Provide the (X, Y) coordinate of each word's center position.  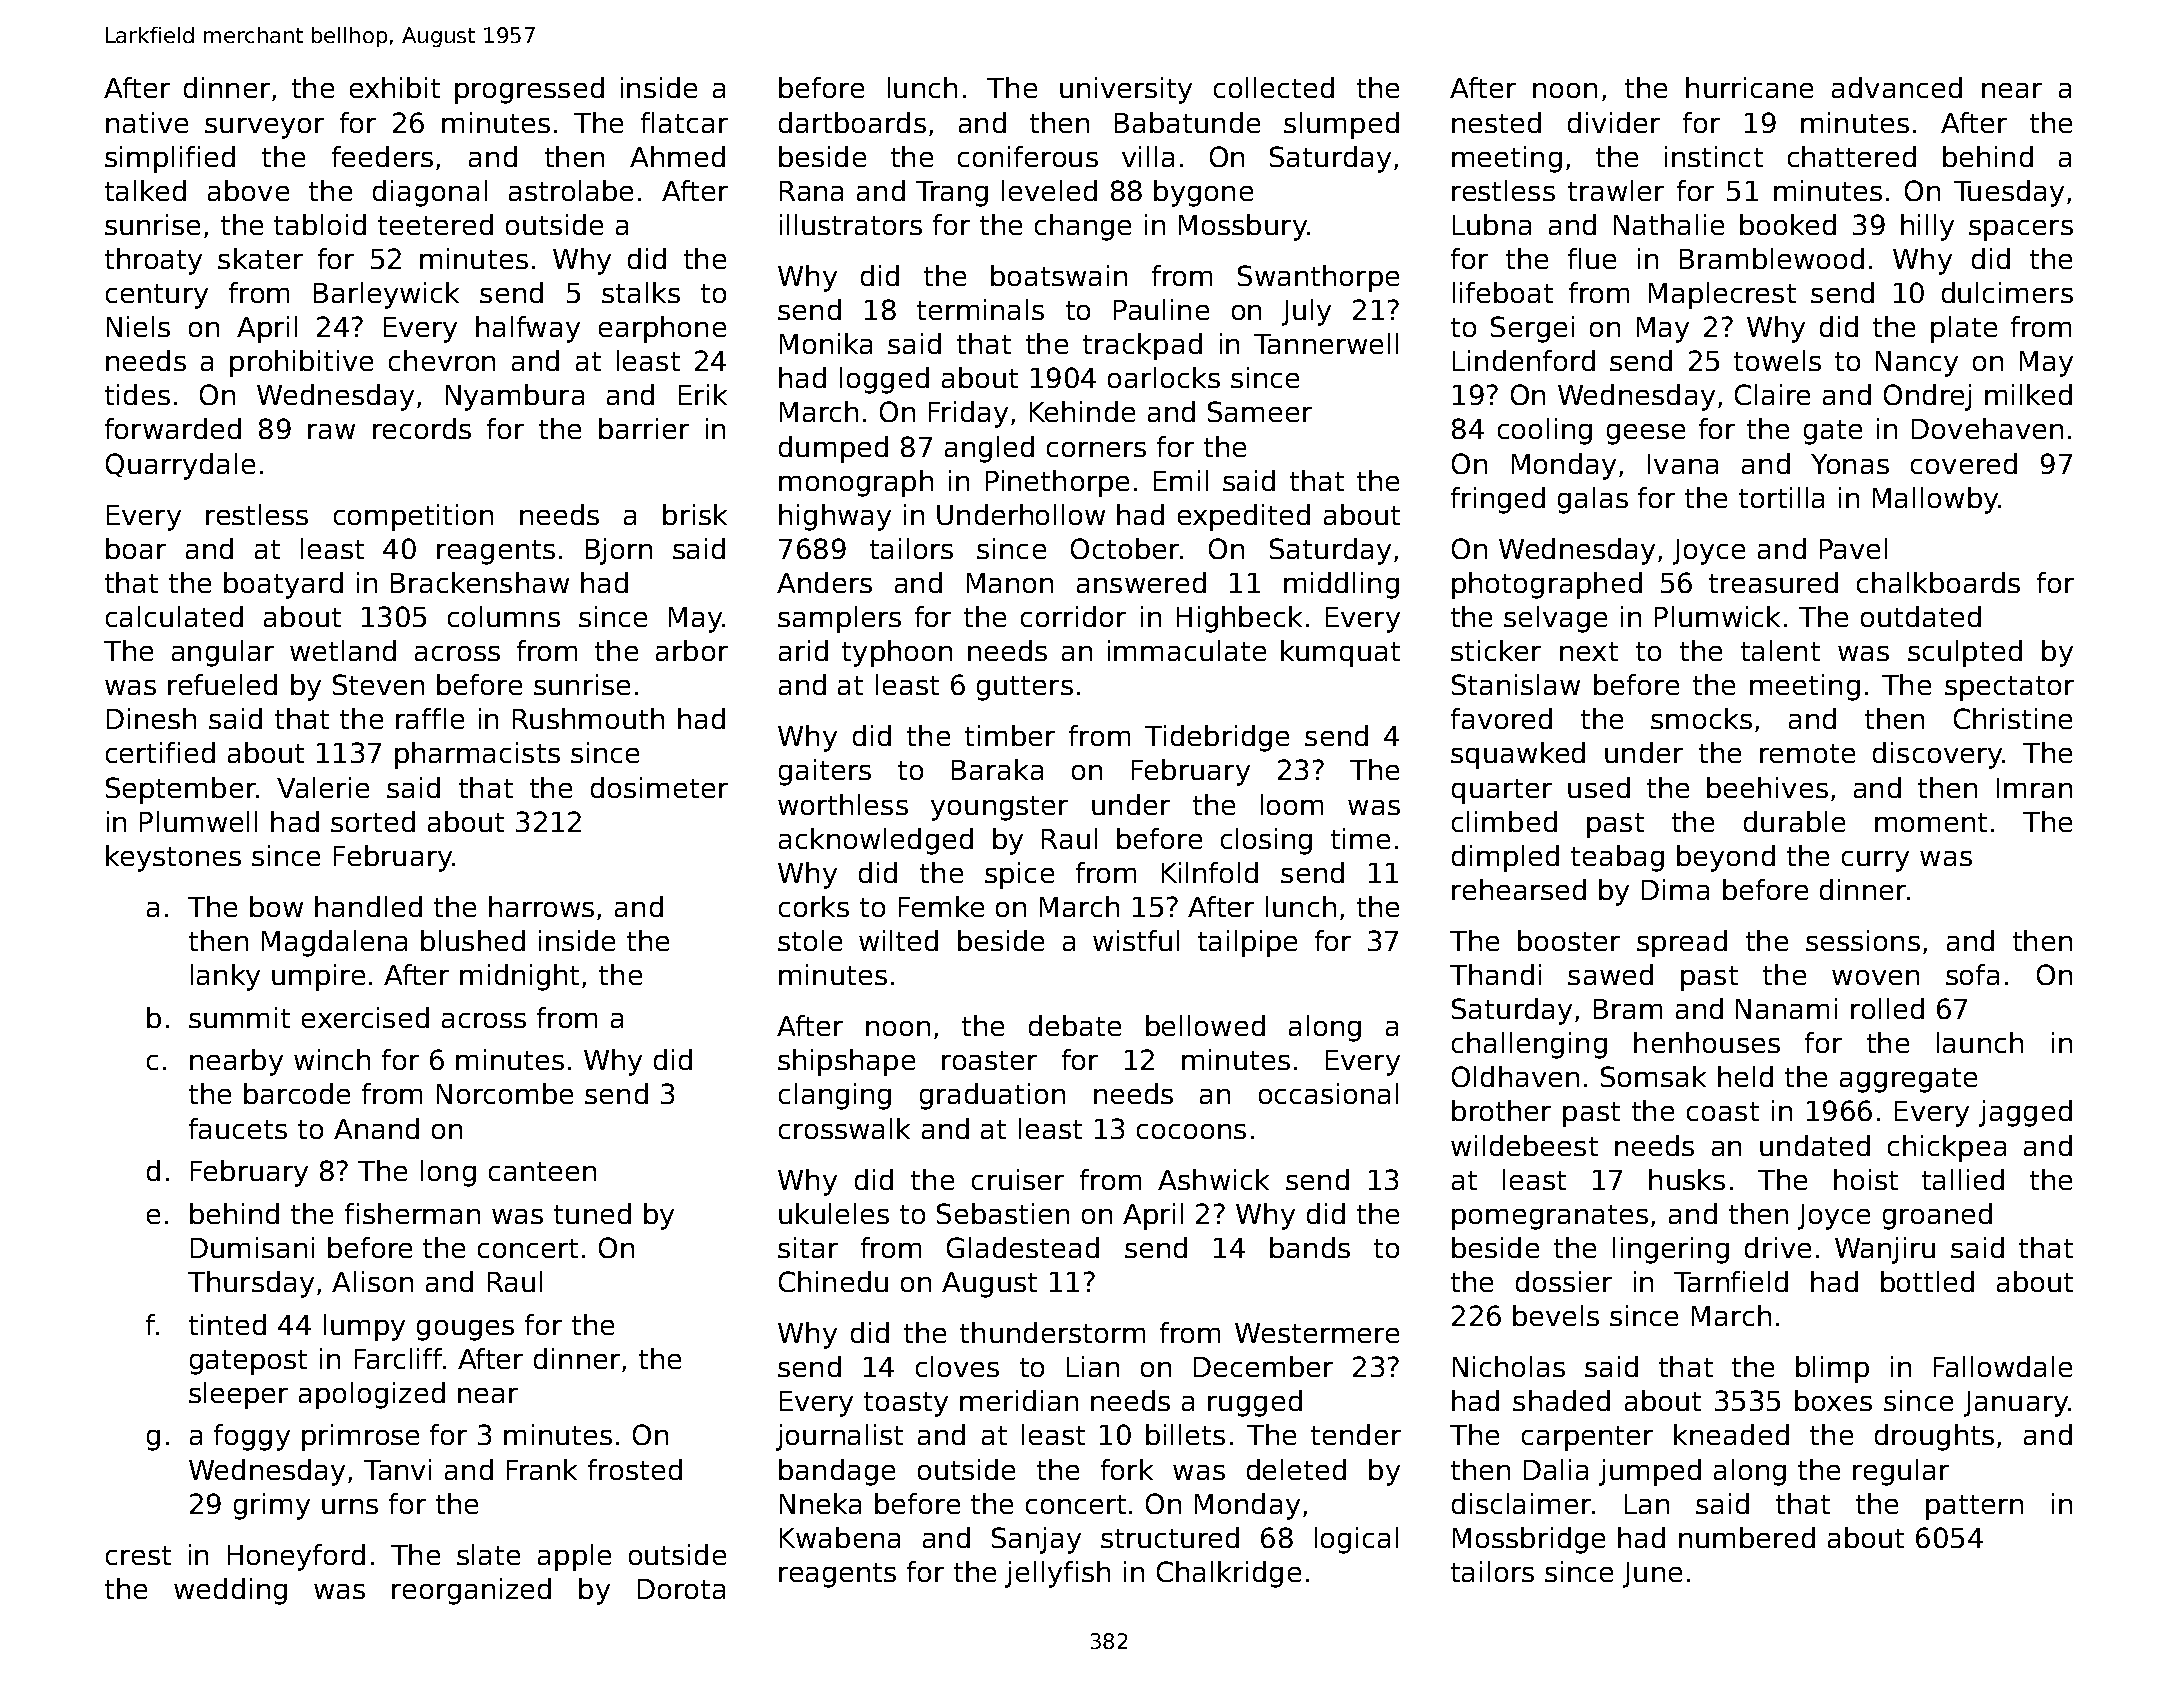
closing (1266, 841)
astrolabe (571, 190)
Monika (826, 343)
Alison (372, 1281)
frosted (635, 1469)
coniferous (1028, 156)
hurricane (1749, 87)
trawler (1616, 190)
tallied (1963, 1179)
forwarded (173, 428)
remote (1807, 753)
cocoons (1191, 1131)
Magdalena (334, 943)
